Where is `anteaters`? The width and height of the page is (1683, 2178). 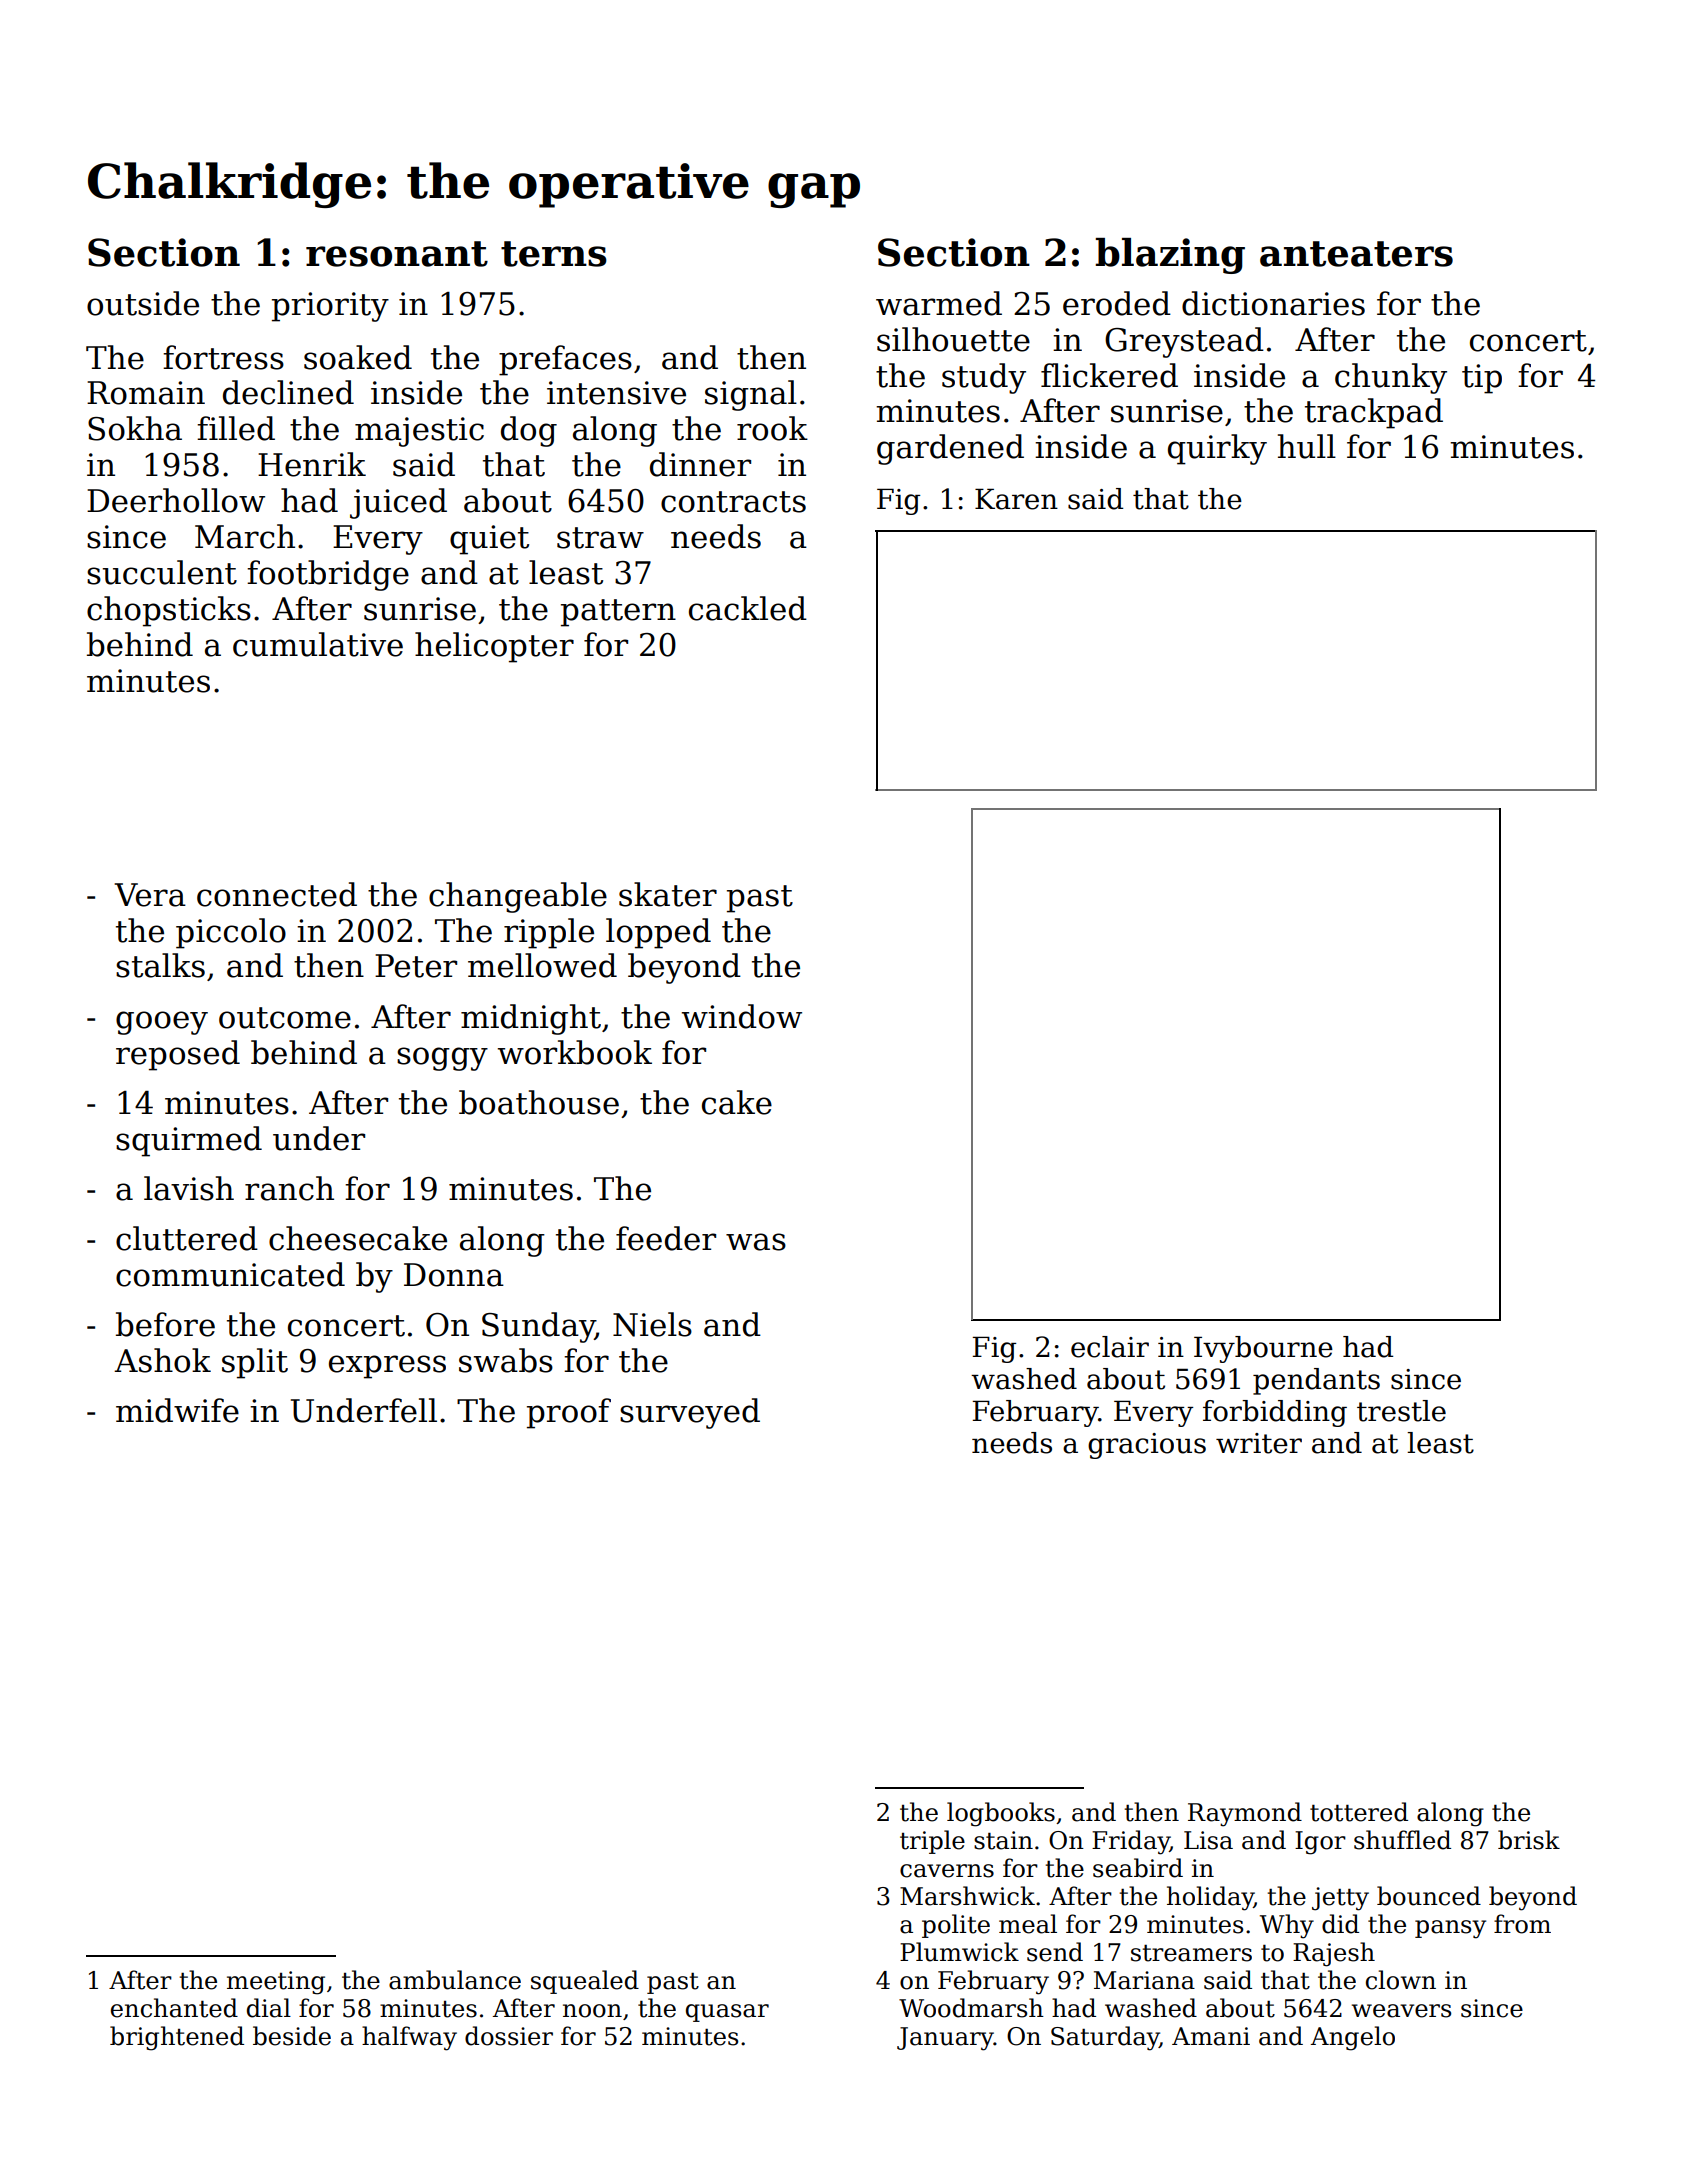 anteaters is located at coordinates (1356, 254).
